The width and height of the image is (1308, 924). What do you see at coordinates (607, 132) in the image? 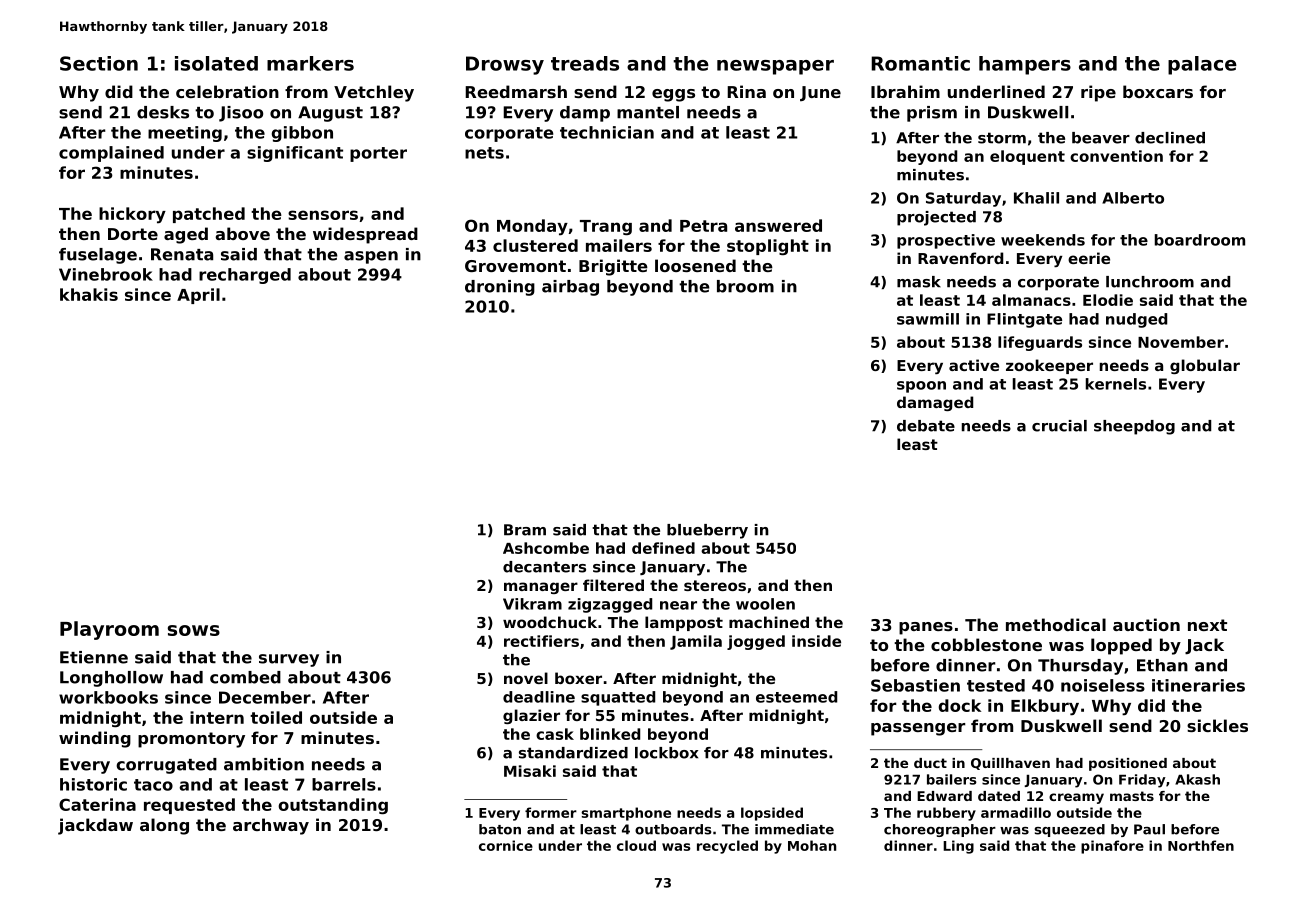
I see `technician` at bounding box center [607, 132].
